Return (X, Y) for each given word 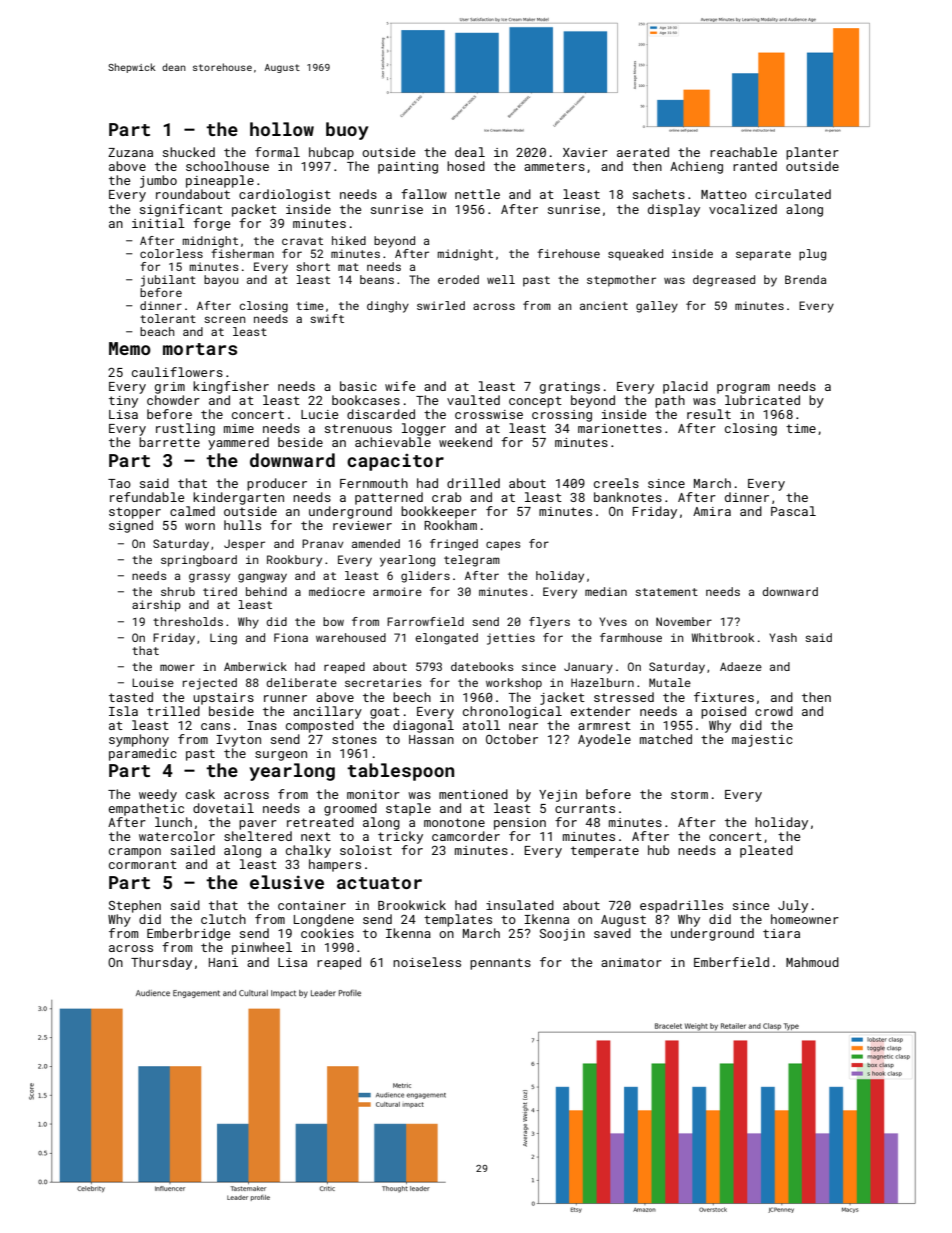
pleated (766, 851)
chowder (173, 400)
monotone (454, 822)
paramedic (143, 754)
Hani (223, 962)
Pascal (793, 511)
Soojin (562, 935)
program (743, 389)
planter (812, 153)
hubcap (331, 153)
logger (424, 429)
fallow (424, 194)
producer (277, 484)
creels (616, 483)
